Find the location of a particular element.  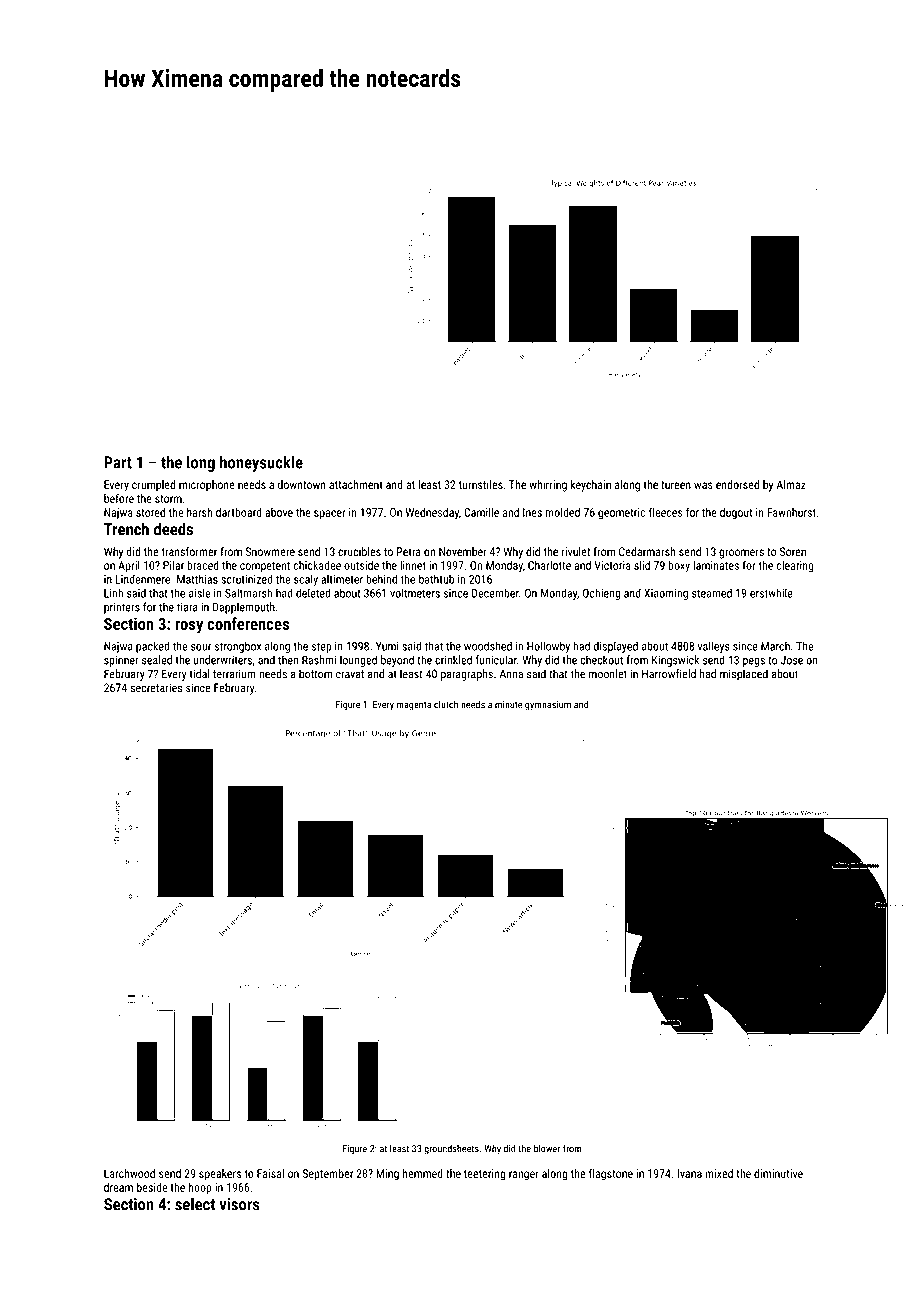

endorsed is located at coordinates (737, 484).
